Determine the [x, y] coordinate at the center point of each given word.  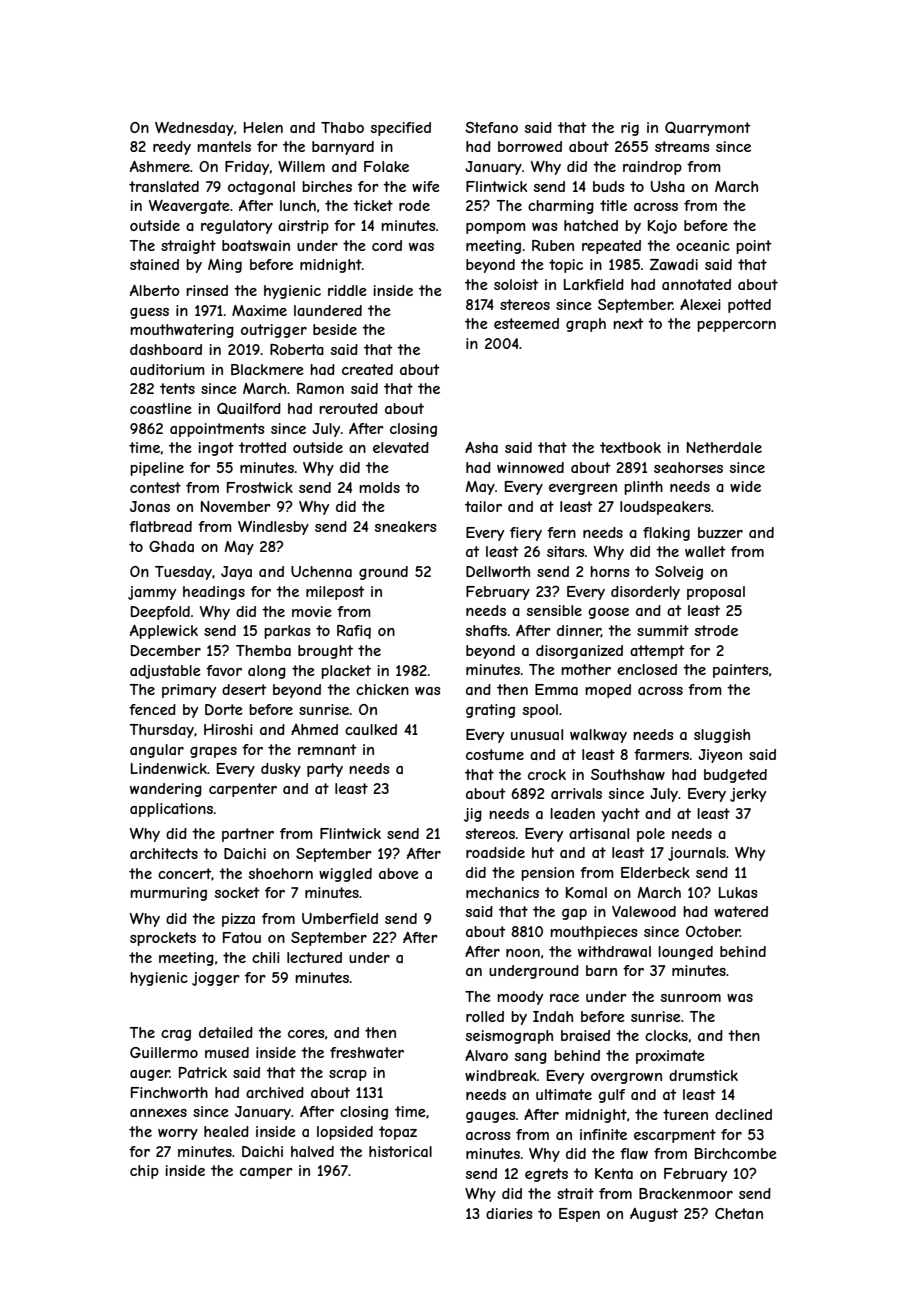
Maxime [259, 310]
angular [157, 751]
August [654, 1215]
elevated [401, 447]
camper [266, 1173]
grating [490, 711]
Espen [579, 1215]
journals [697, 854]
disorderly [645, 593]
